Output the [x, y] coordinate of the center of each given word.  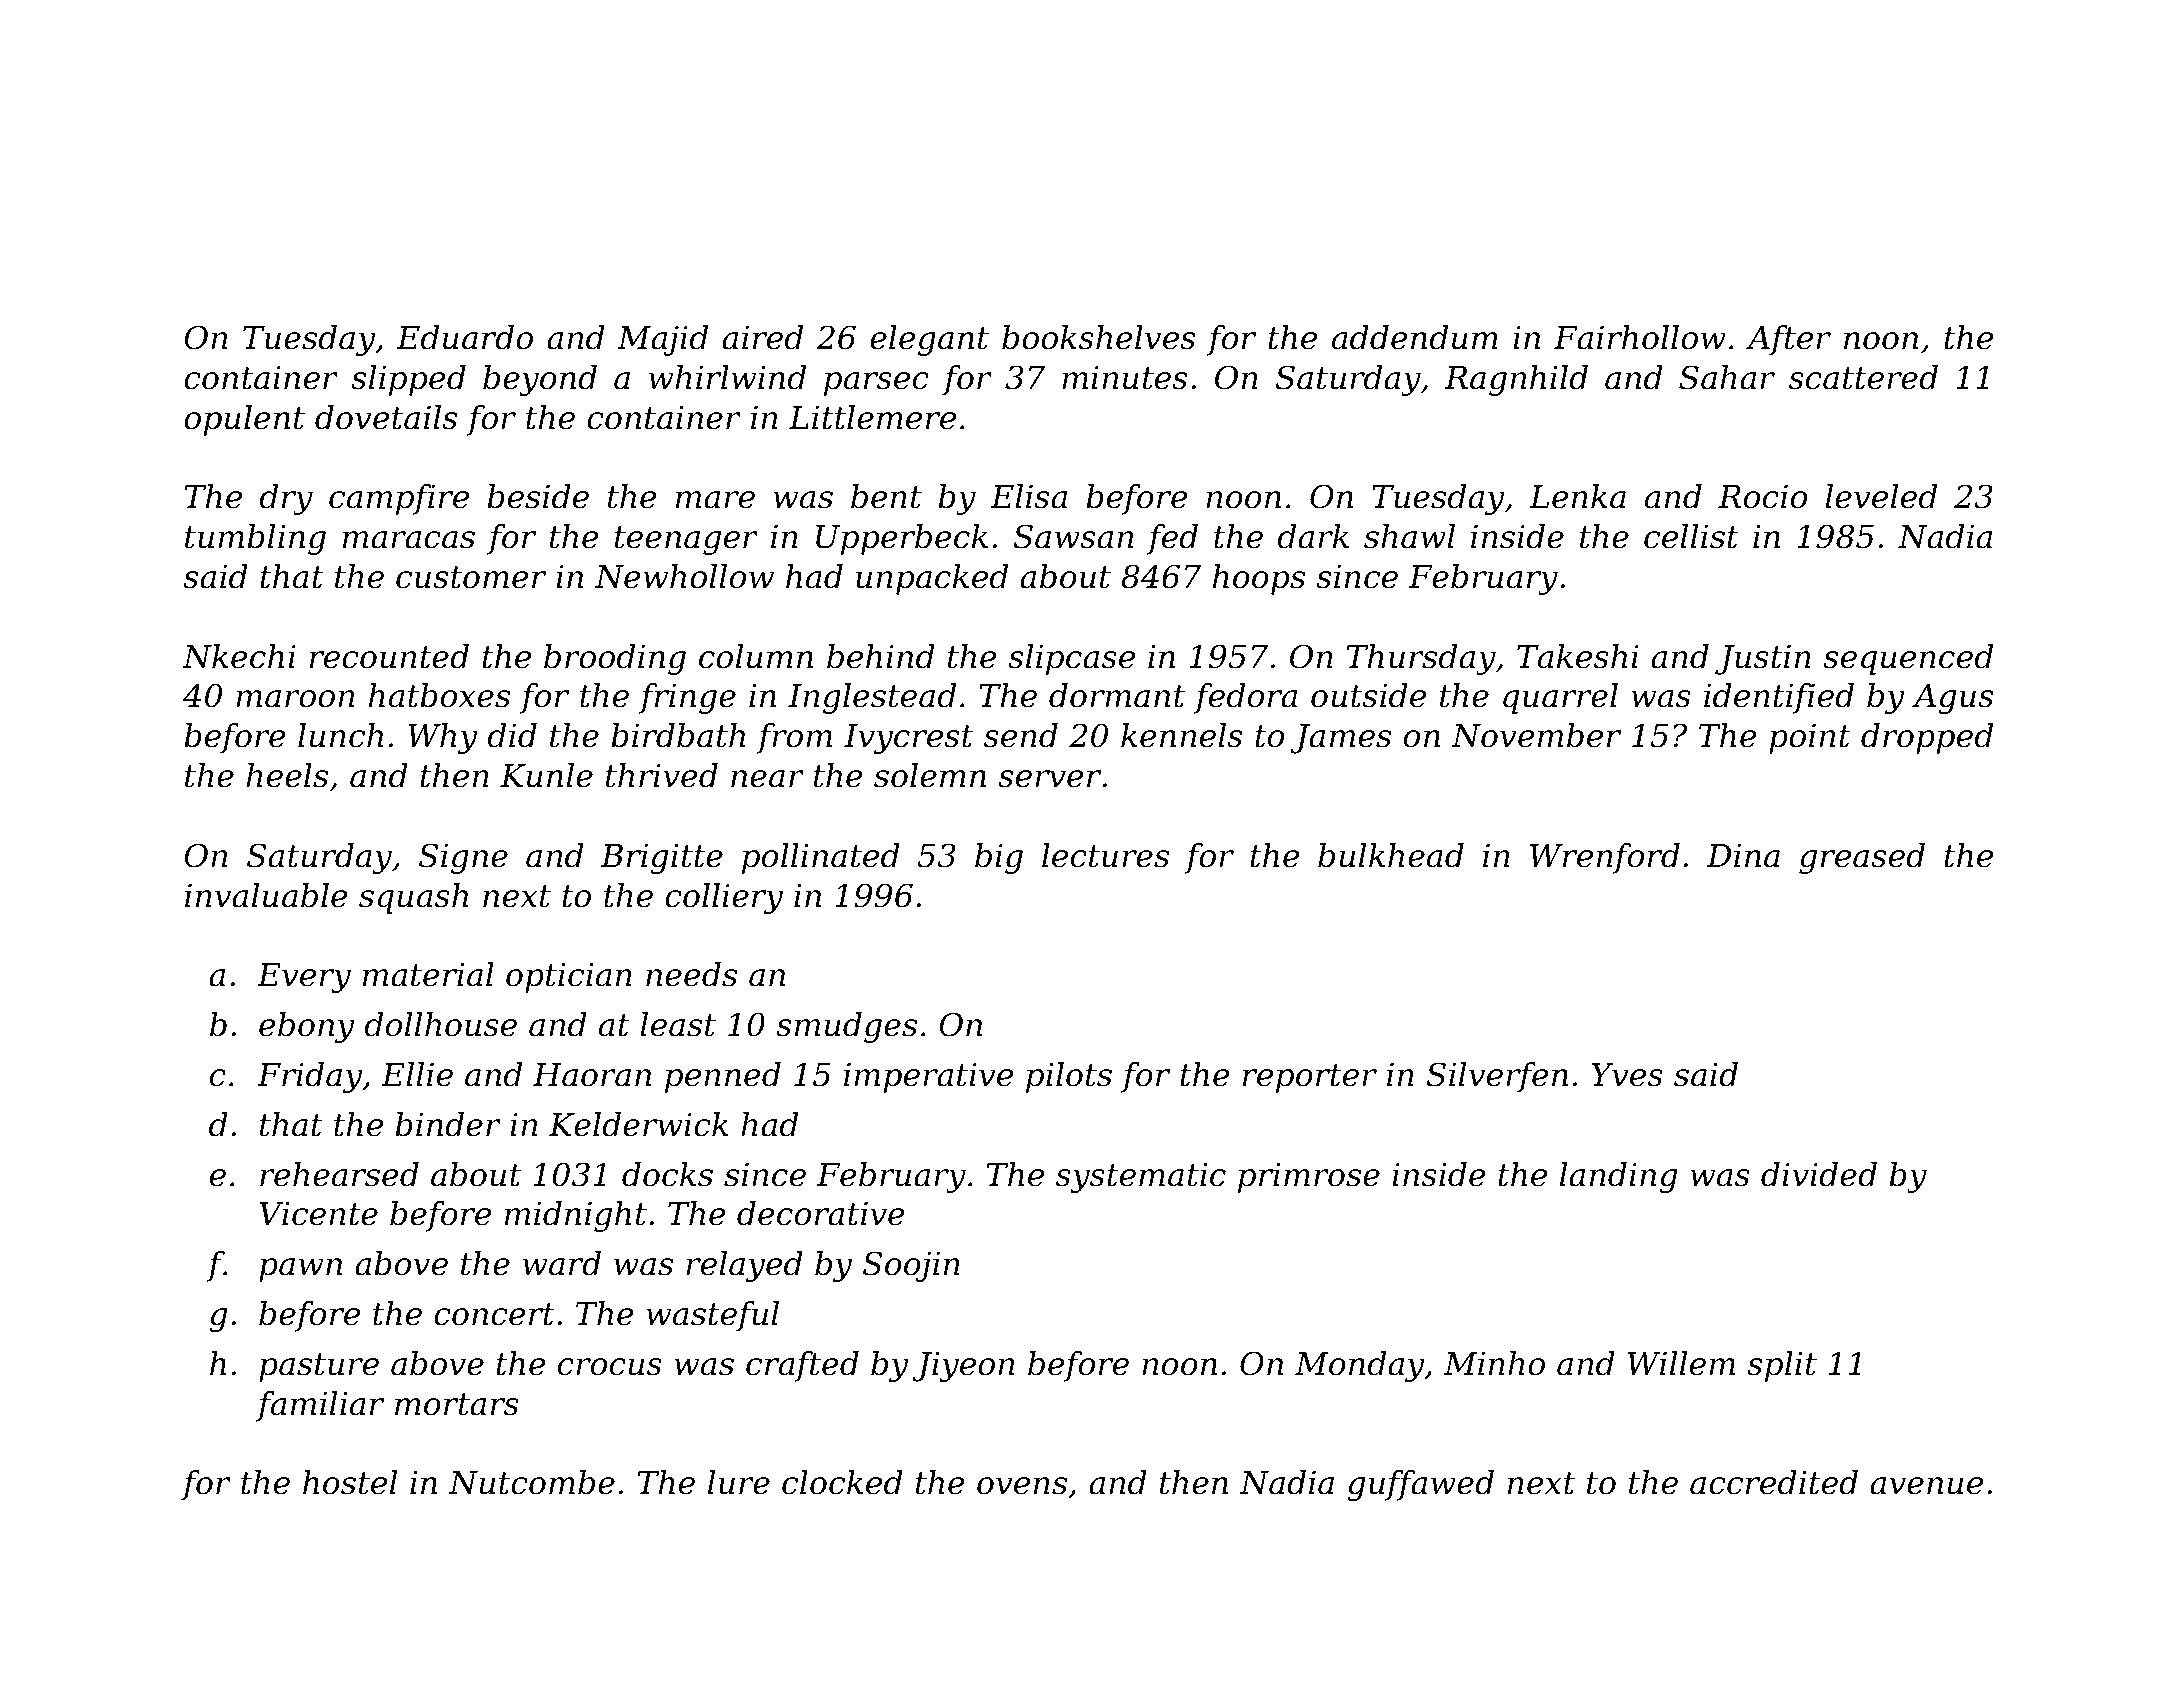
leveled [1881, 496]
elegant [929, 340]
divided [1819, 1174]
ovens [1022, 1486]
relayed [744, 1266]
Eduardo [465, 337]
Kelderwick [638, 1124]
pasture [319, 1367]
